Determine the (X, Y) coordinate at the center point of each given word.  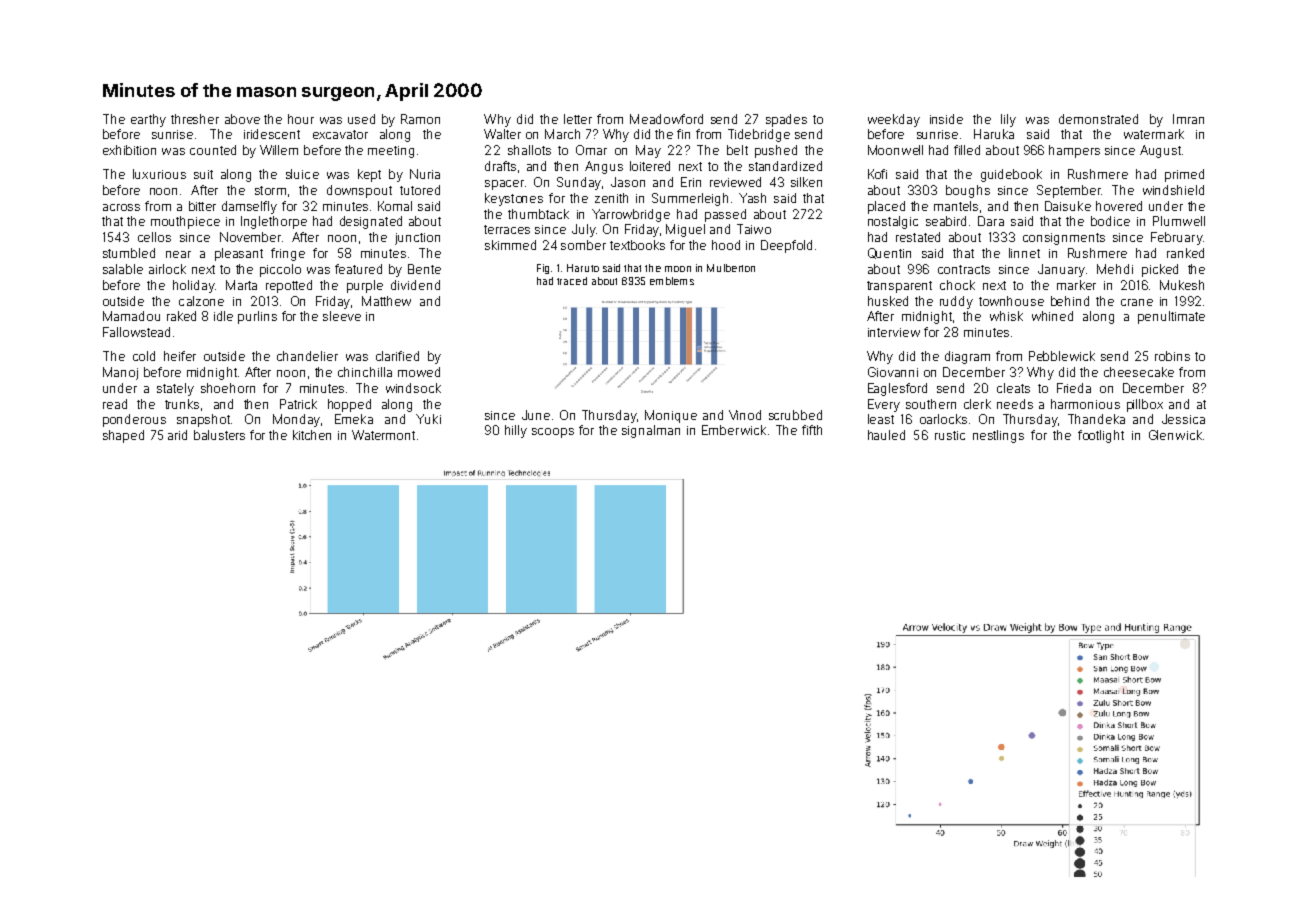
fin (683, 134)
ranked (1185, 253)
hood (726, 245)
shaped (123, 436)
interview (894, 332)
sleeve (342, 316)
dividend (415, 285)
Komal (395, 206)
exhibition (129, 150)
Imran (1188, 119)
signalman (651, 431)
